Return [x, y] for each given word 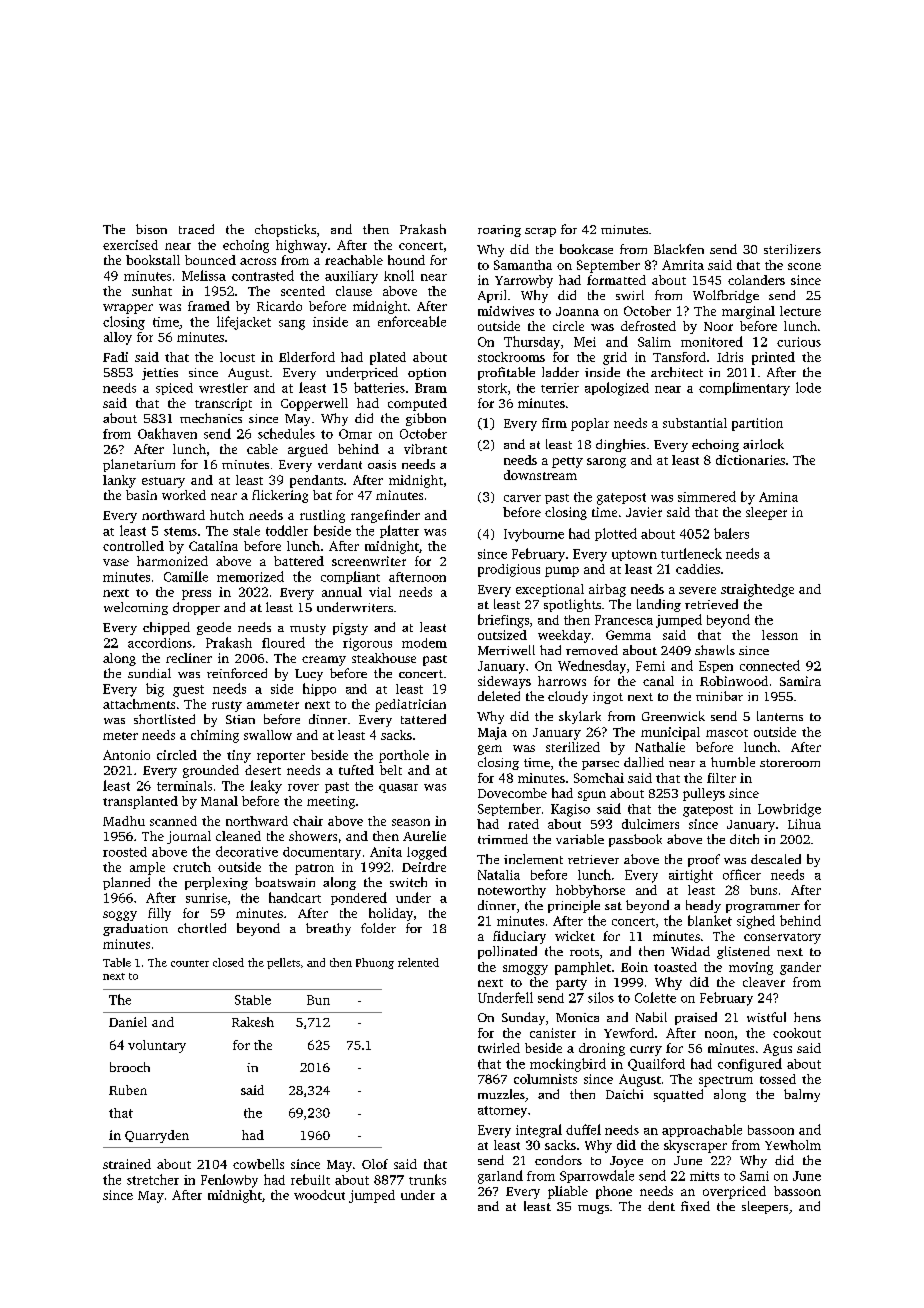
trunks [427, 1179]
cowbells [258, 1164]
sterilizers [792, 249]
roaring [499, 231]
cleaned [238, 836]
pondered [359, 898]
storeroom [790, 763]
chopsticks [285, 230]
